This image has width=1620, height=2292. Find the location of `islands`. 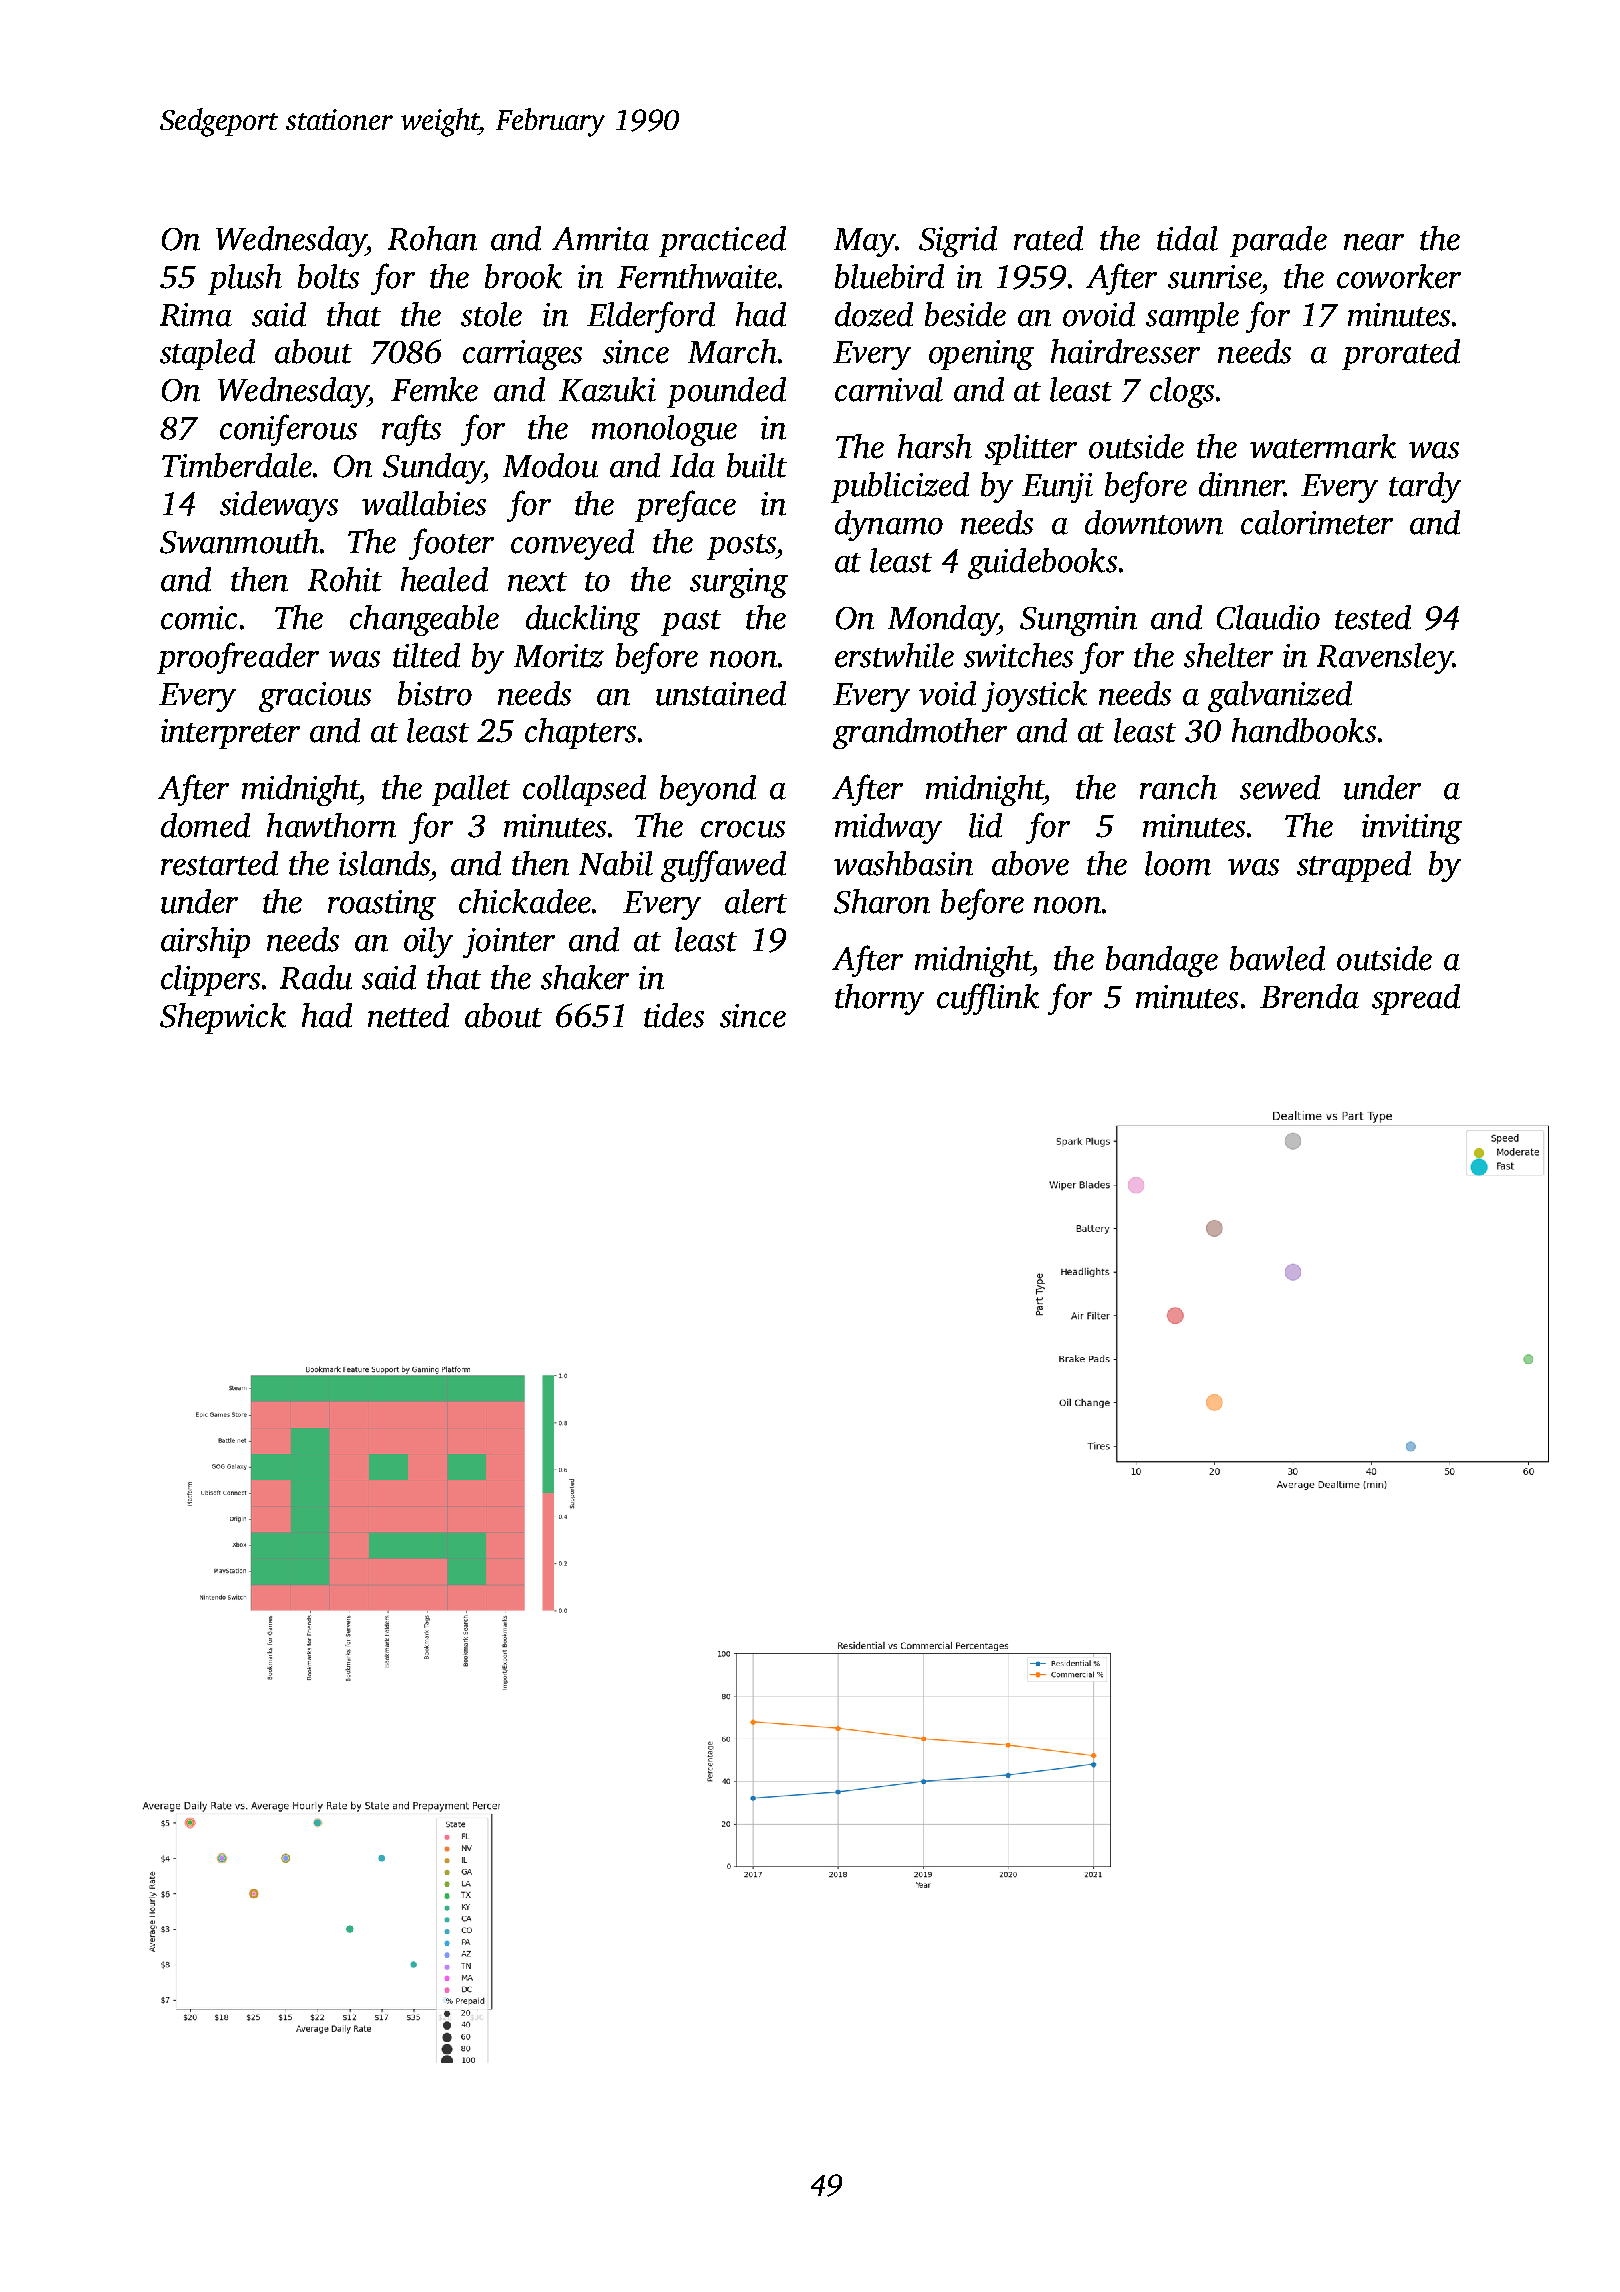

islands is located at coordinates (384, 863).
